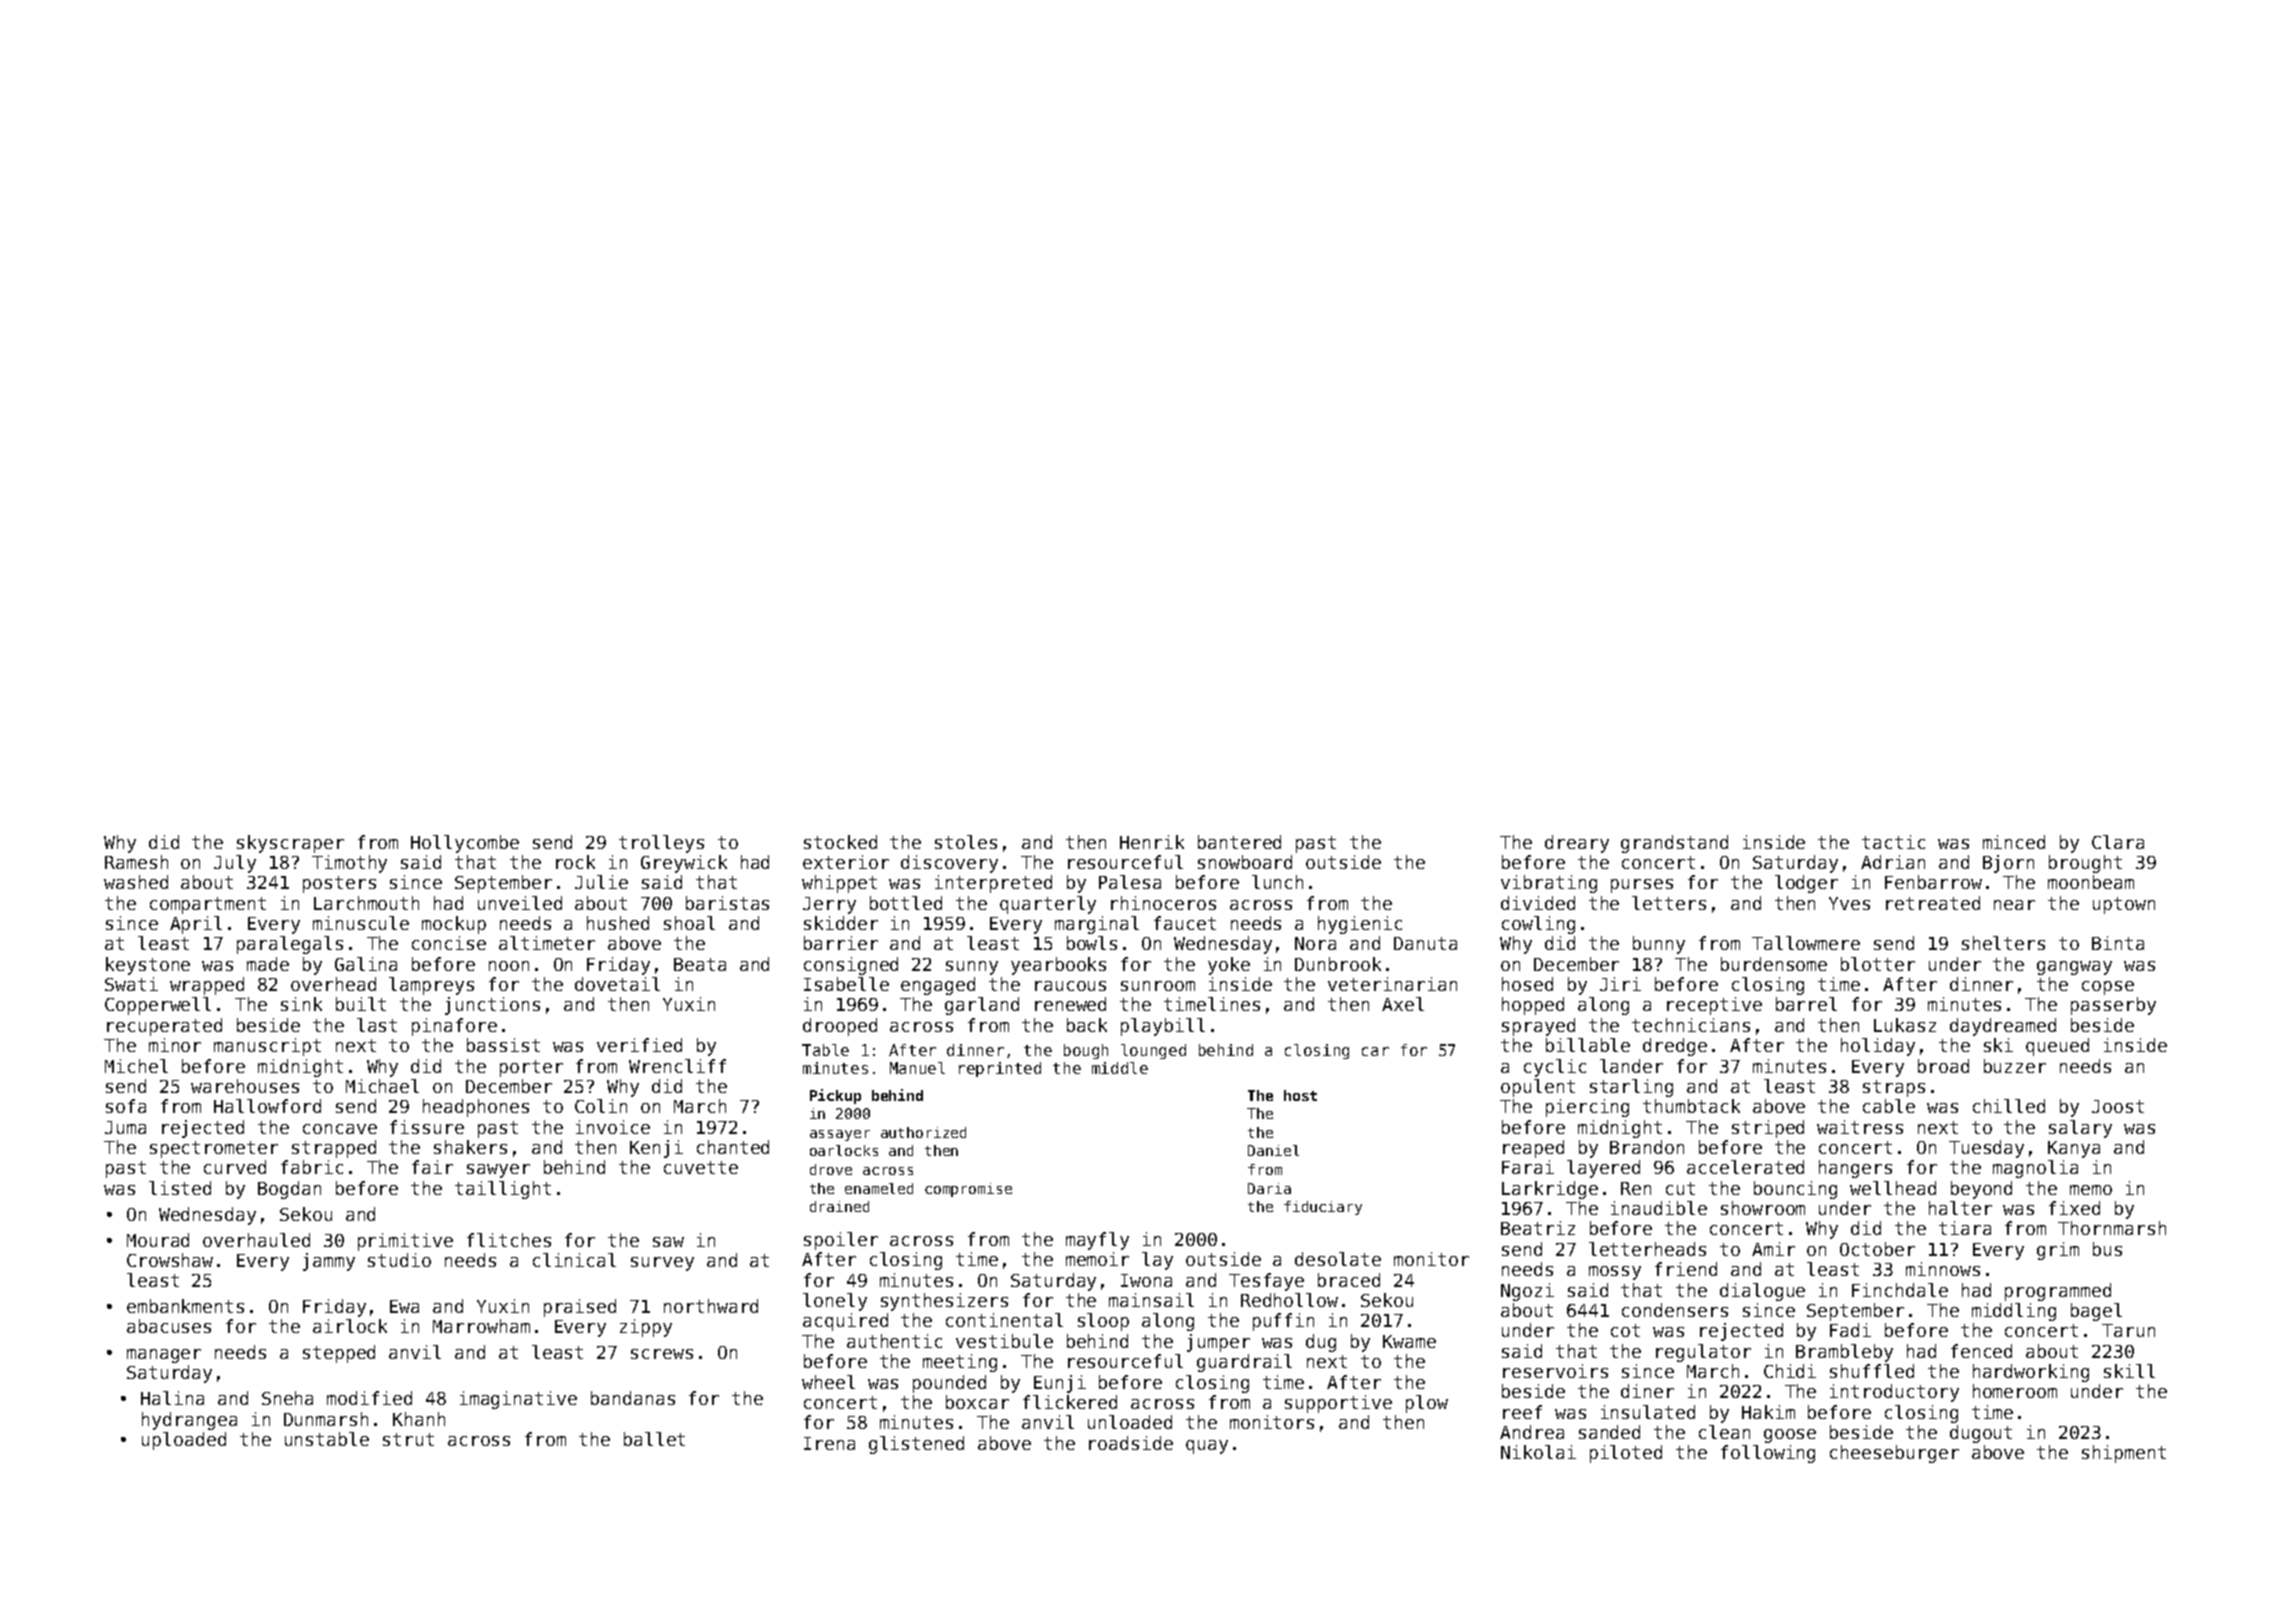  What do you see at coordinates (1549, 884) in the screenshot?
I see `vibrating` at bounding box center [1549, 884].
